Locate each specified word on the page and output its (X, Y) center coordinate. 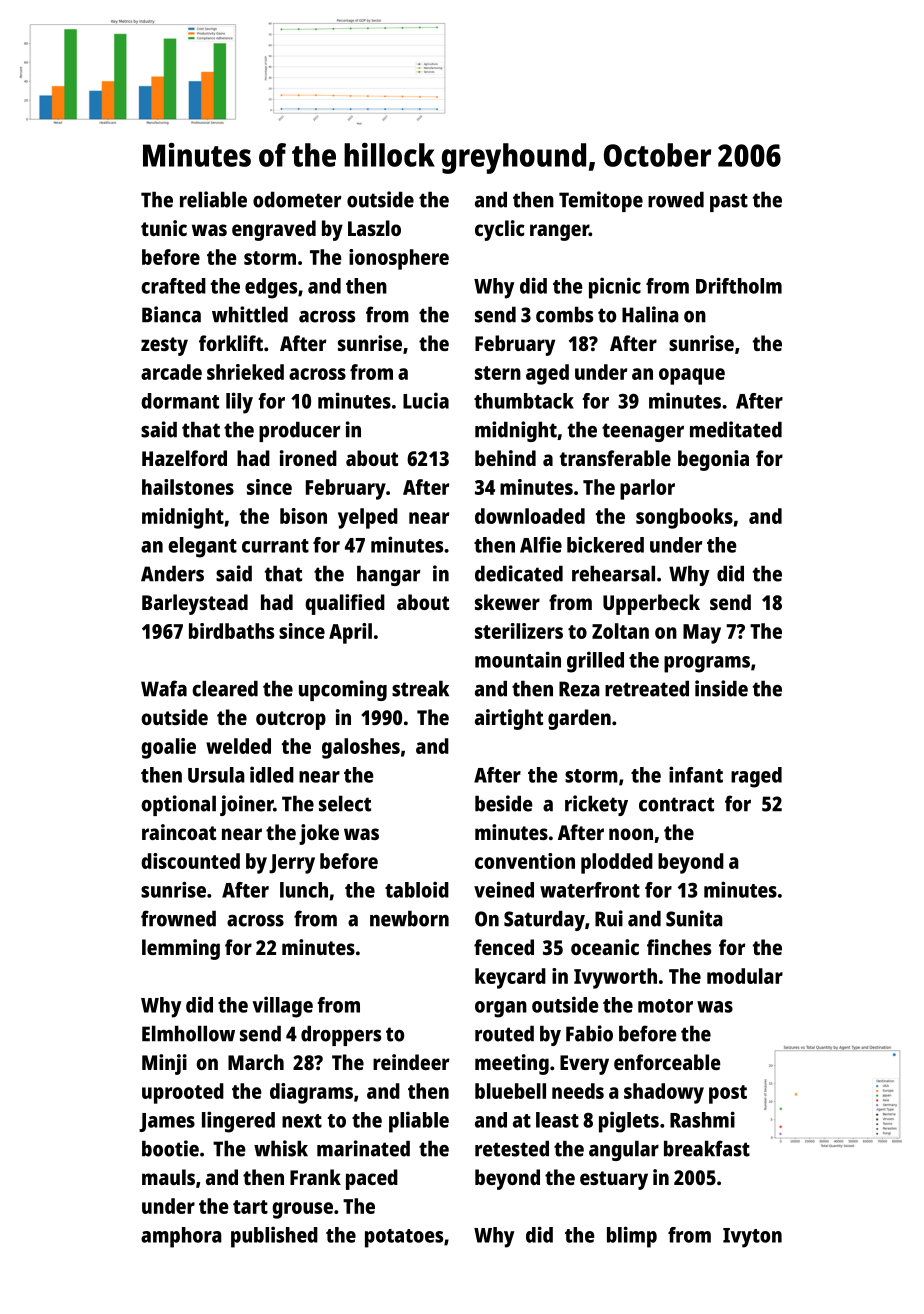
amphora (181, 1237)
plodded (617, 863)
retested (512, 1148)
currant (275, 546)
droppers (341, 1035)
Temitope (601, 201)
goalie (168, 748)
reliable (213, 199)
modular (745, 976)
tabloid (417, 889)
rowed (676, 199)
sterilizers (519, 631)
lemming (181, 949)
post (728, 1094)
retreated (647, 688)
